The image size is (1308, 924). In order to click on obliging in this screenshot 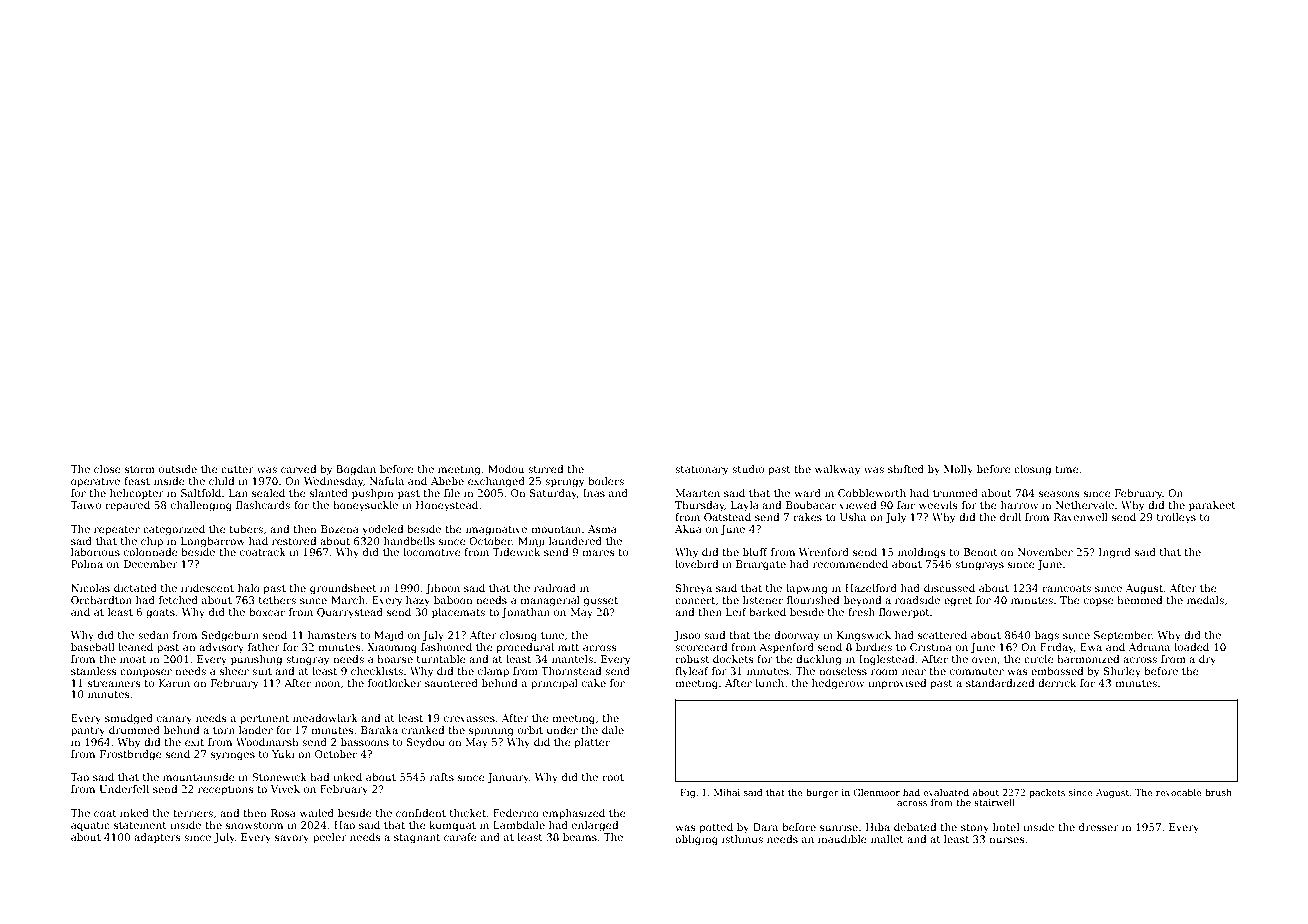, I will do `click(696, 840)`.
